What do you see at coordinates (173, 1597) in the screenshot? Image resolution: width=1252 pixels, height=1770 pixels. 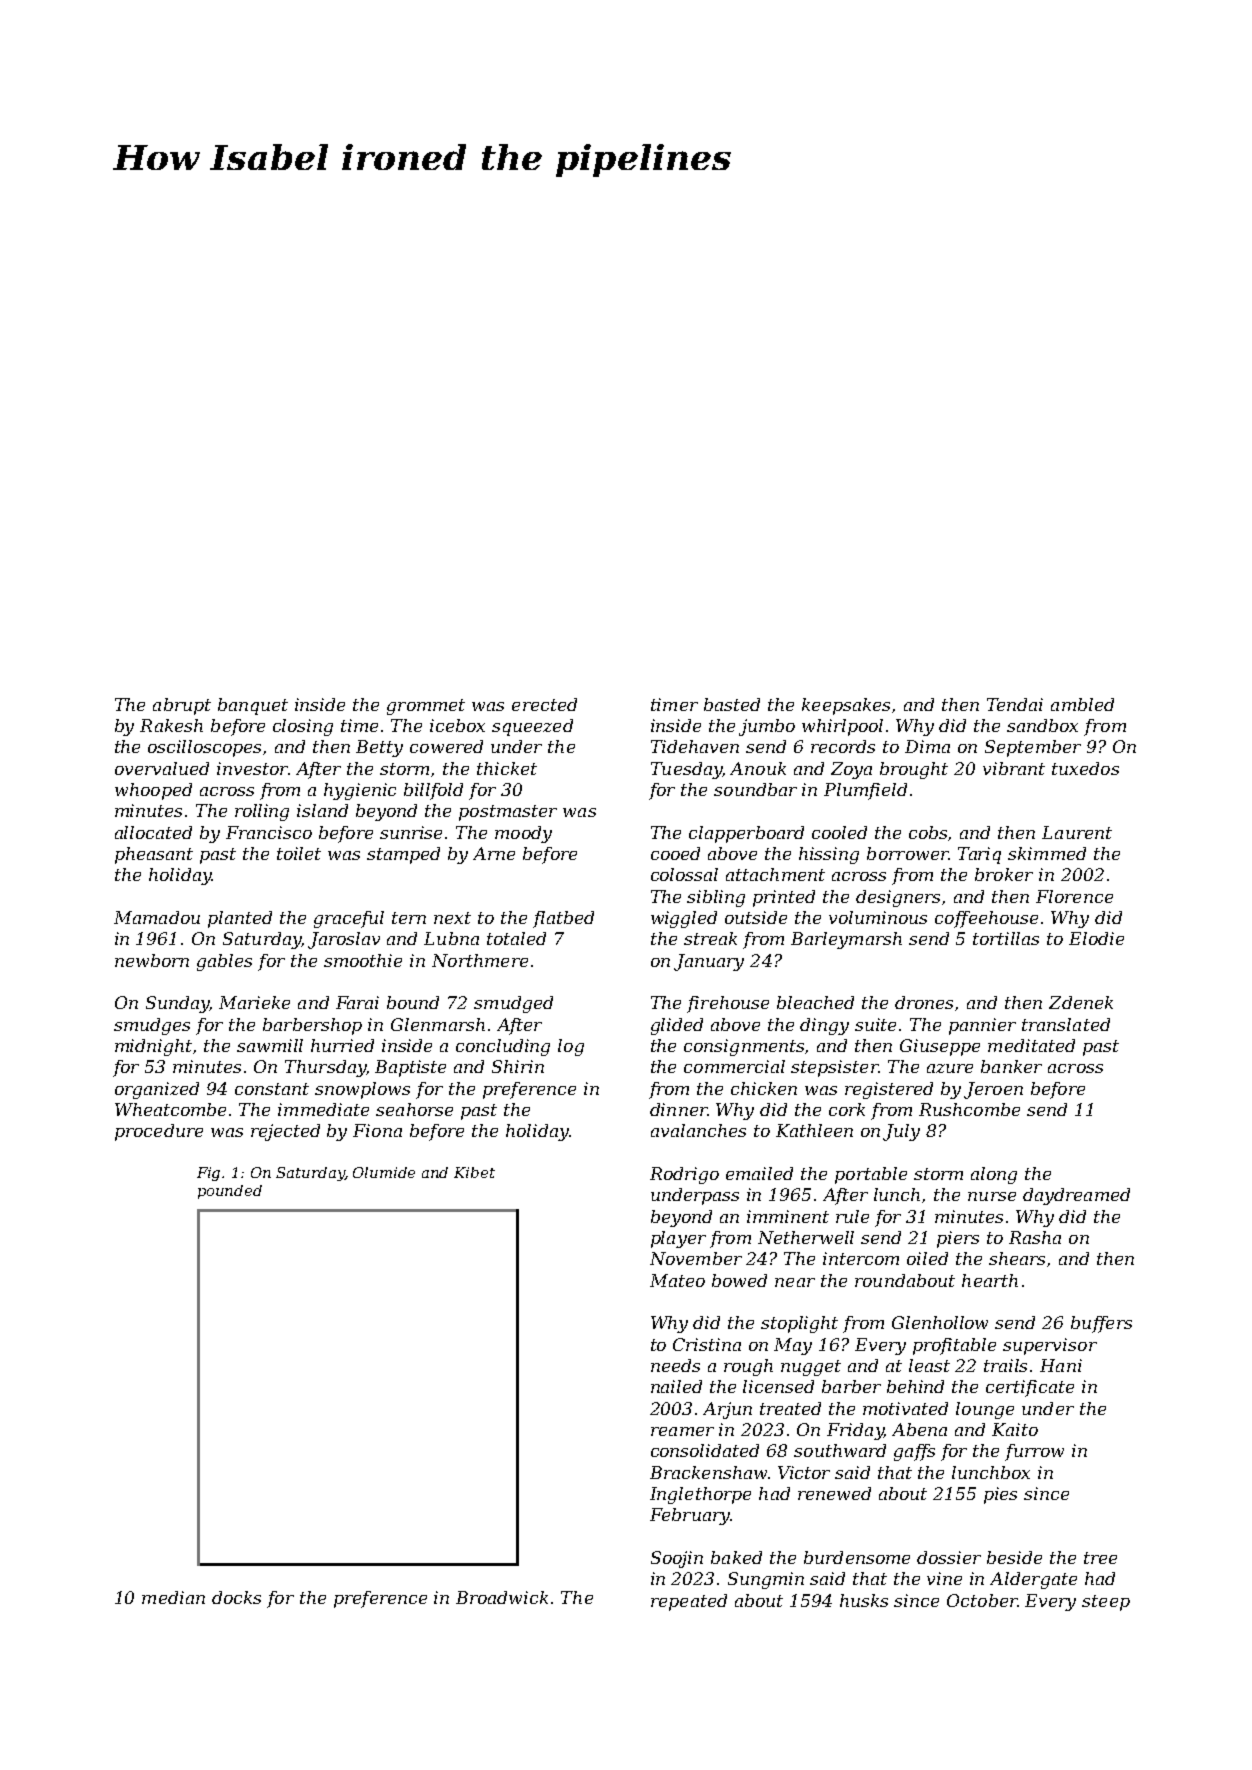 I see `median` at bounding box center [173, 1597].
